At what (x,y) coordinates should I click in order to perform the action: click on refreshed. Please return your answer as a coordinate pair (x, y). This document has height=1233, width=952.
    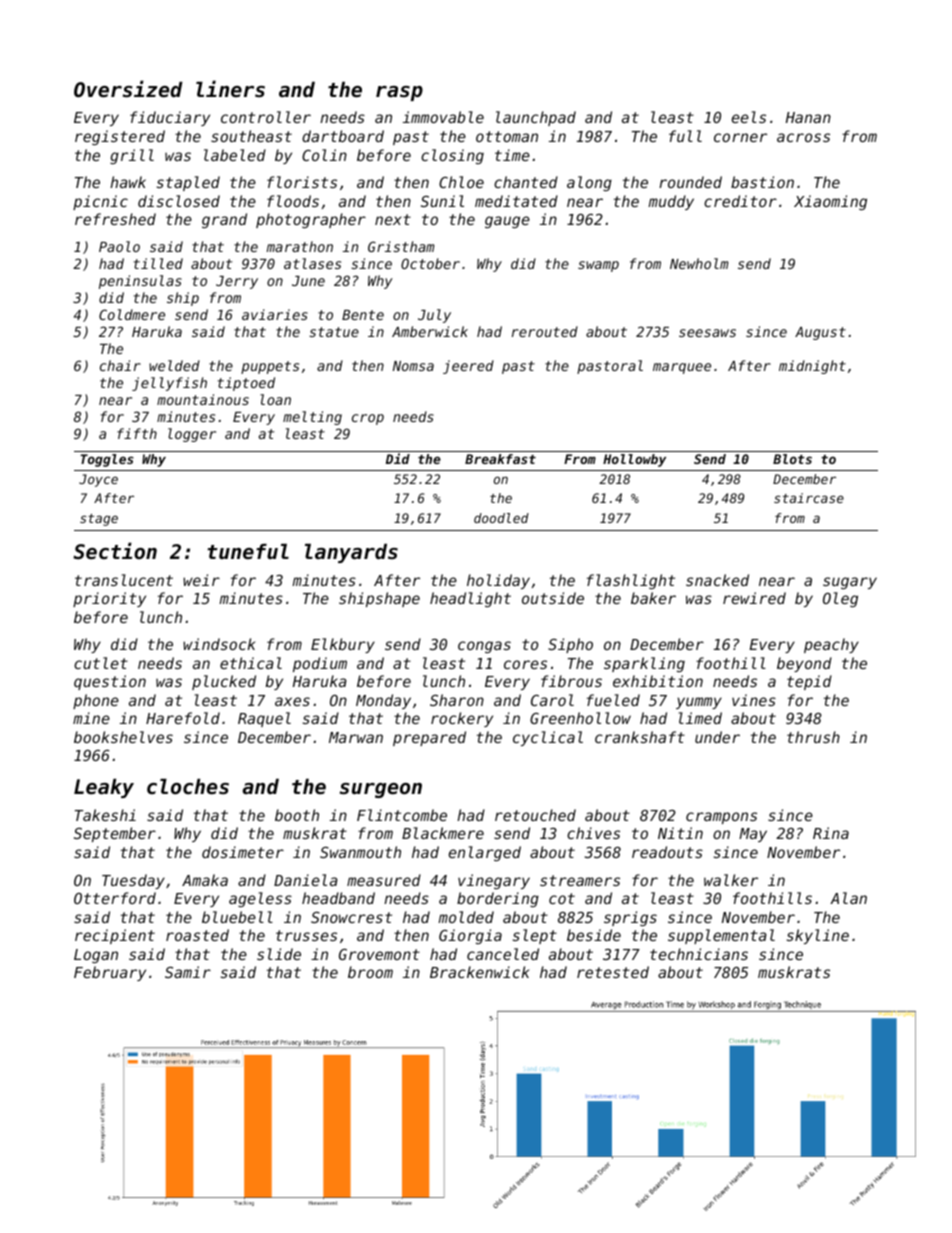
    Looking at the image, I should click on (115, 219).
